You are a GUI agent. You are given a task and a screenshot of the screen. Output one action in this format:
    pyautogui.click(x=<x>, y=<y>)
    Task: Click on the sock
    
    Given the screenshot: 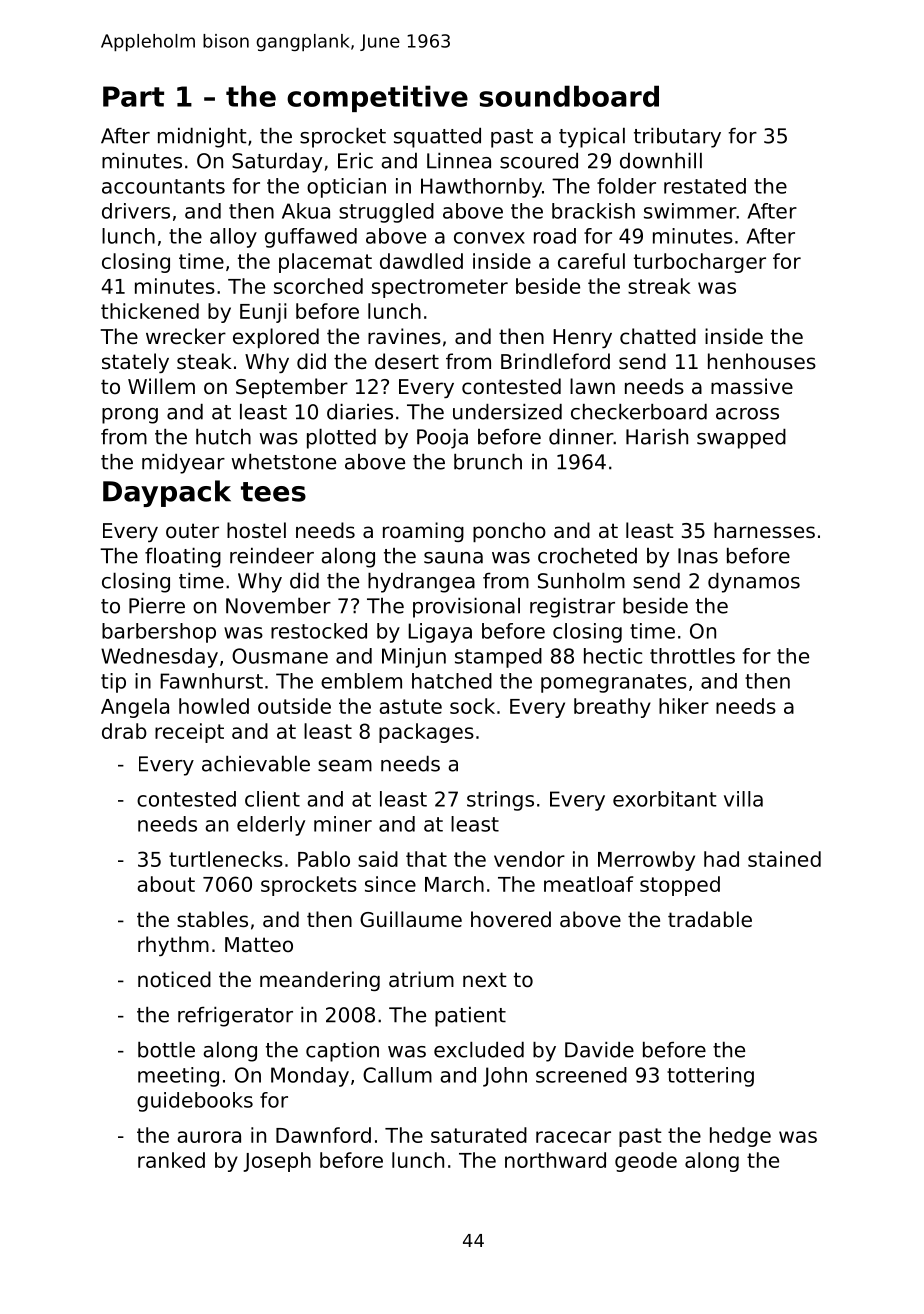 What is the action you would take?
    pyautogui.click(x=472, y=706)
